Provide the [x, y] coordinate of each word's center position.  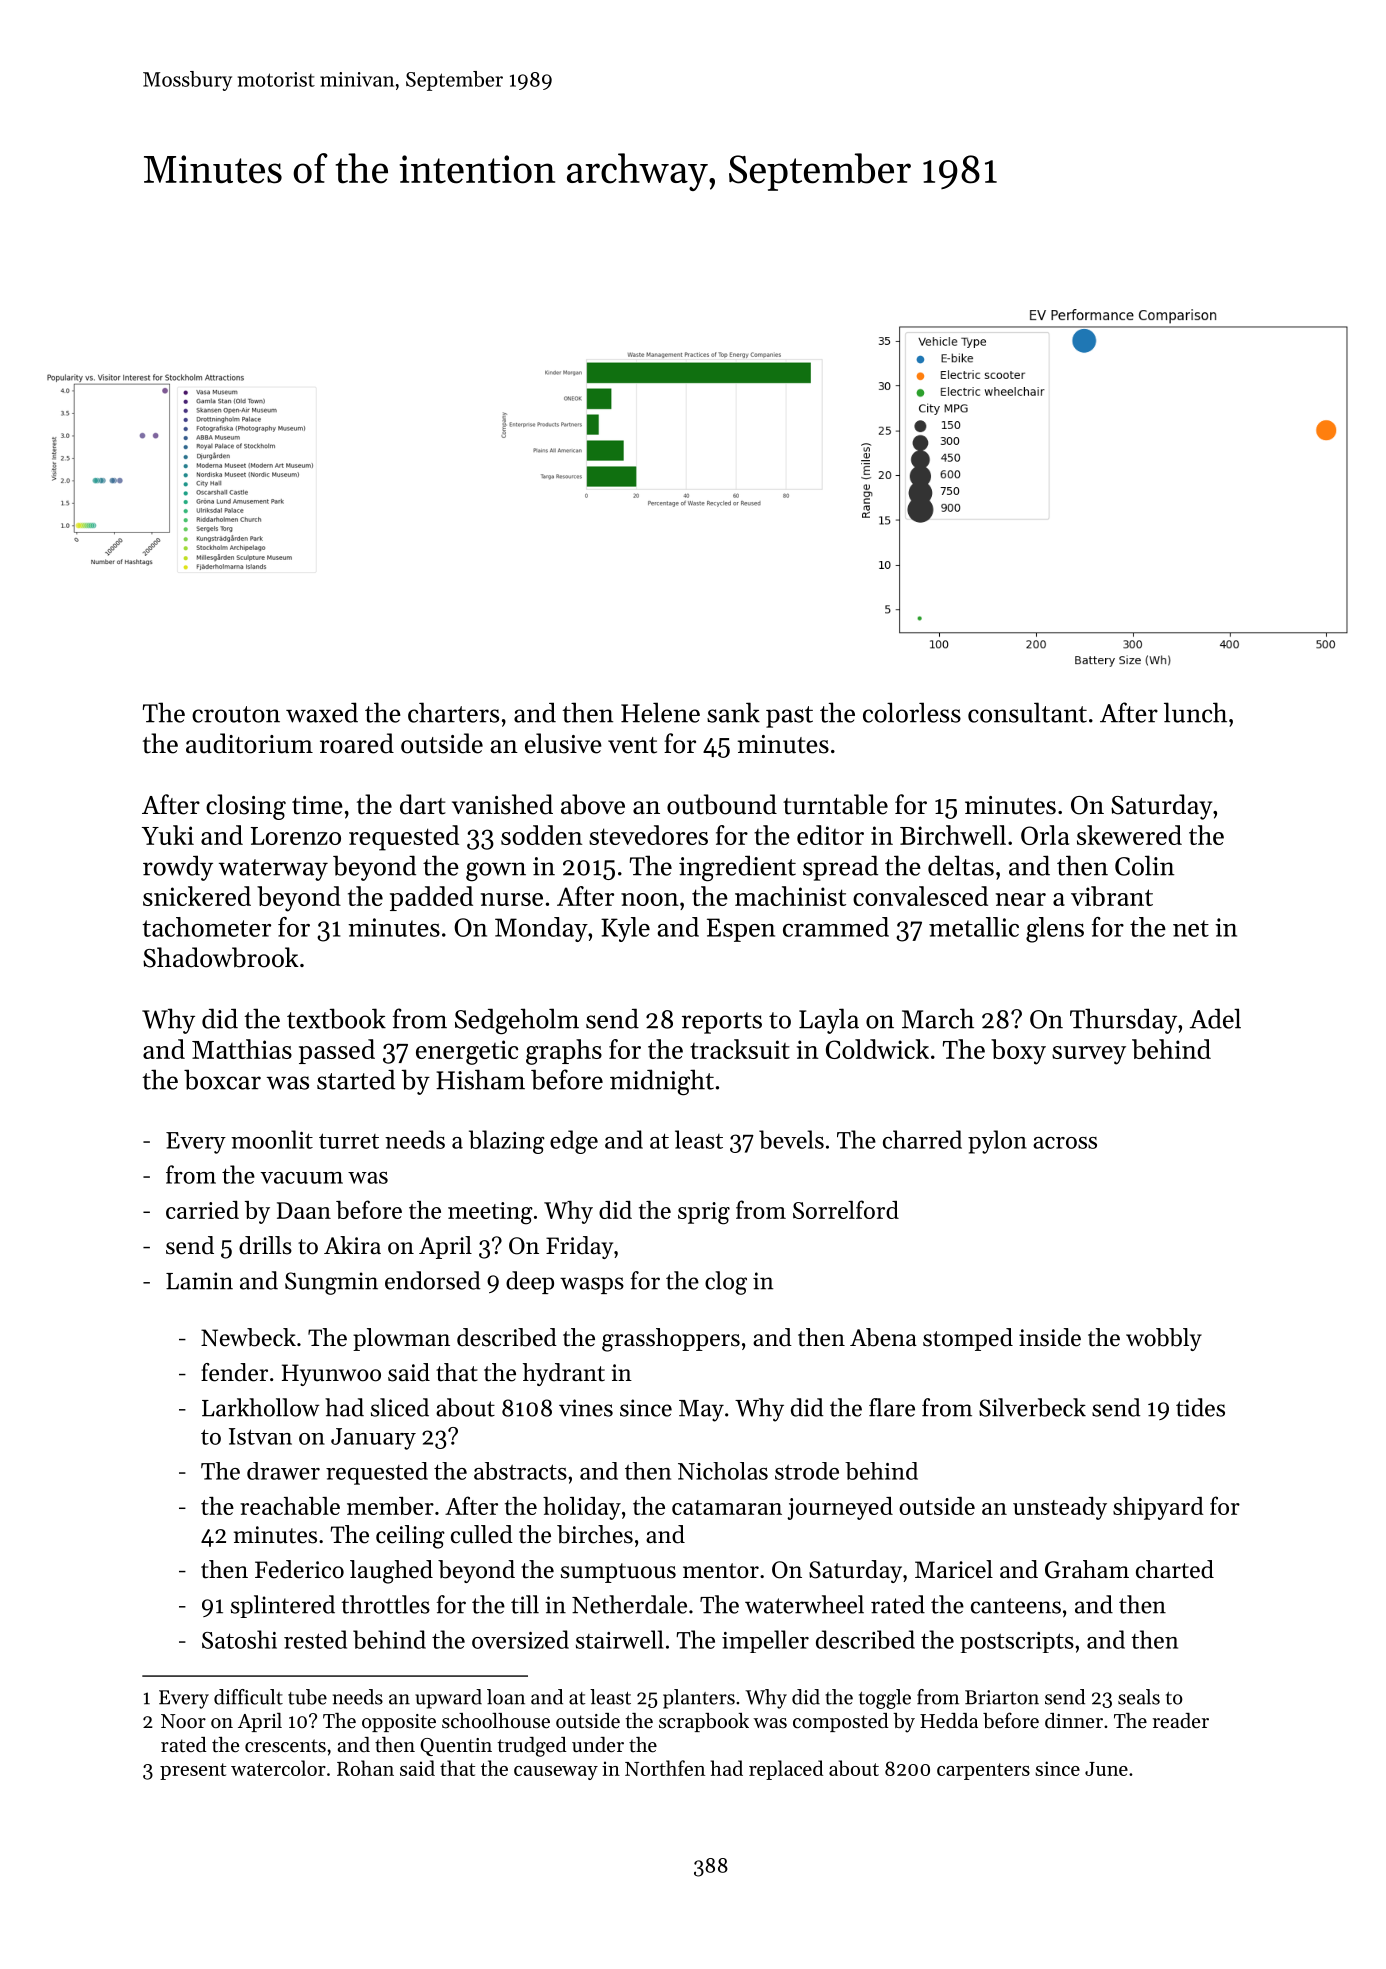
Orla [1045, 835]
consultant [1027, 712]
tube [307, 1697]
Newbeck [248, 1337]
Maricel [954, 1569]
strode [807, 1471]
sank [733, 712]
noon [649, 899]
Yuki [168, 835]
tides [1200, 1407]
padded [431, 898]
